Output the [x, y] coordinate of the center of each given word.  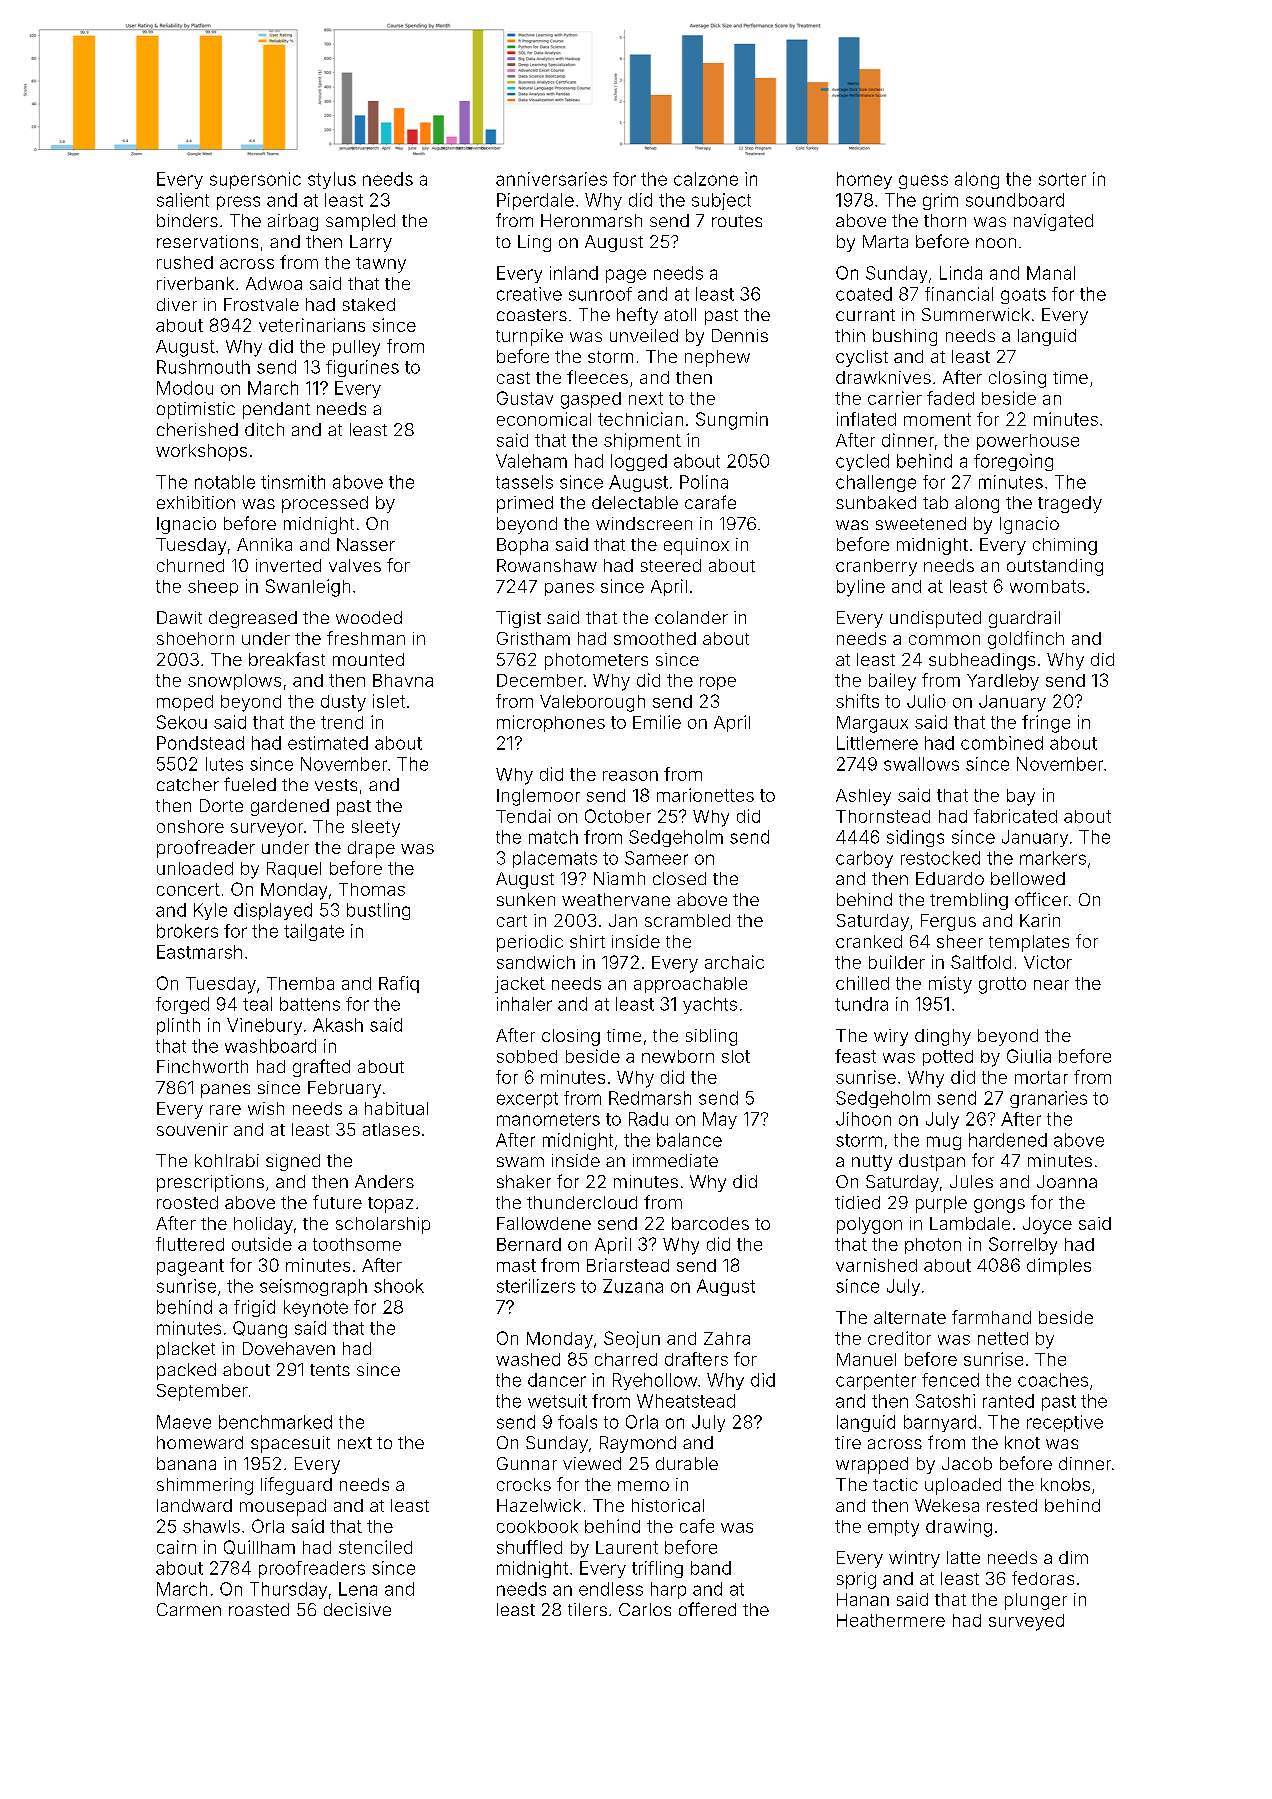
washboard [270, 1046]
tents [330, 1370]
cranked [869, 941]
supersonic [255, 180]
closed [679, 878]
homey [864, 180]
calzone [706, 179]
